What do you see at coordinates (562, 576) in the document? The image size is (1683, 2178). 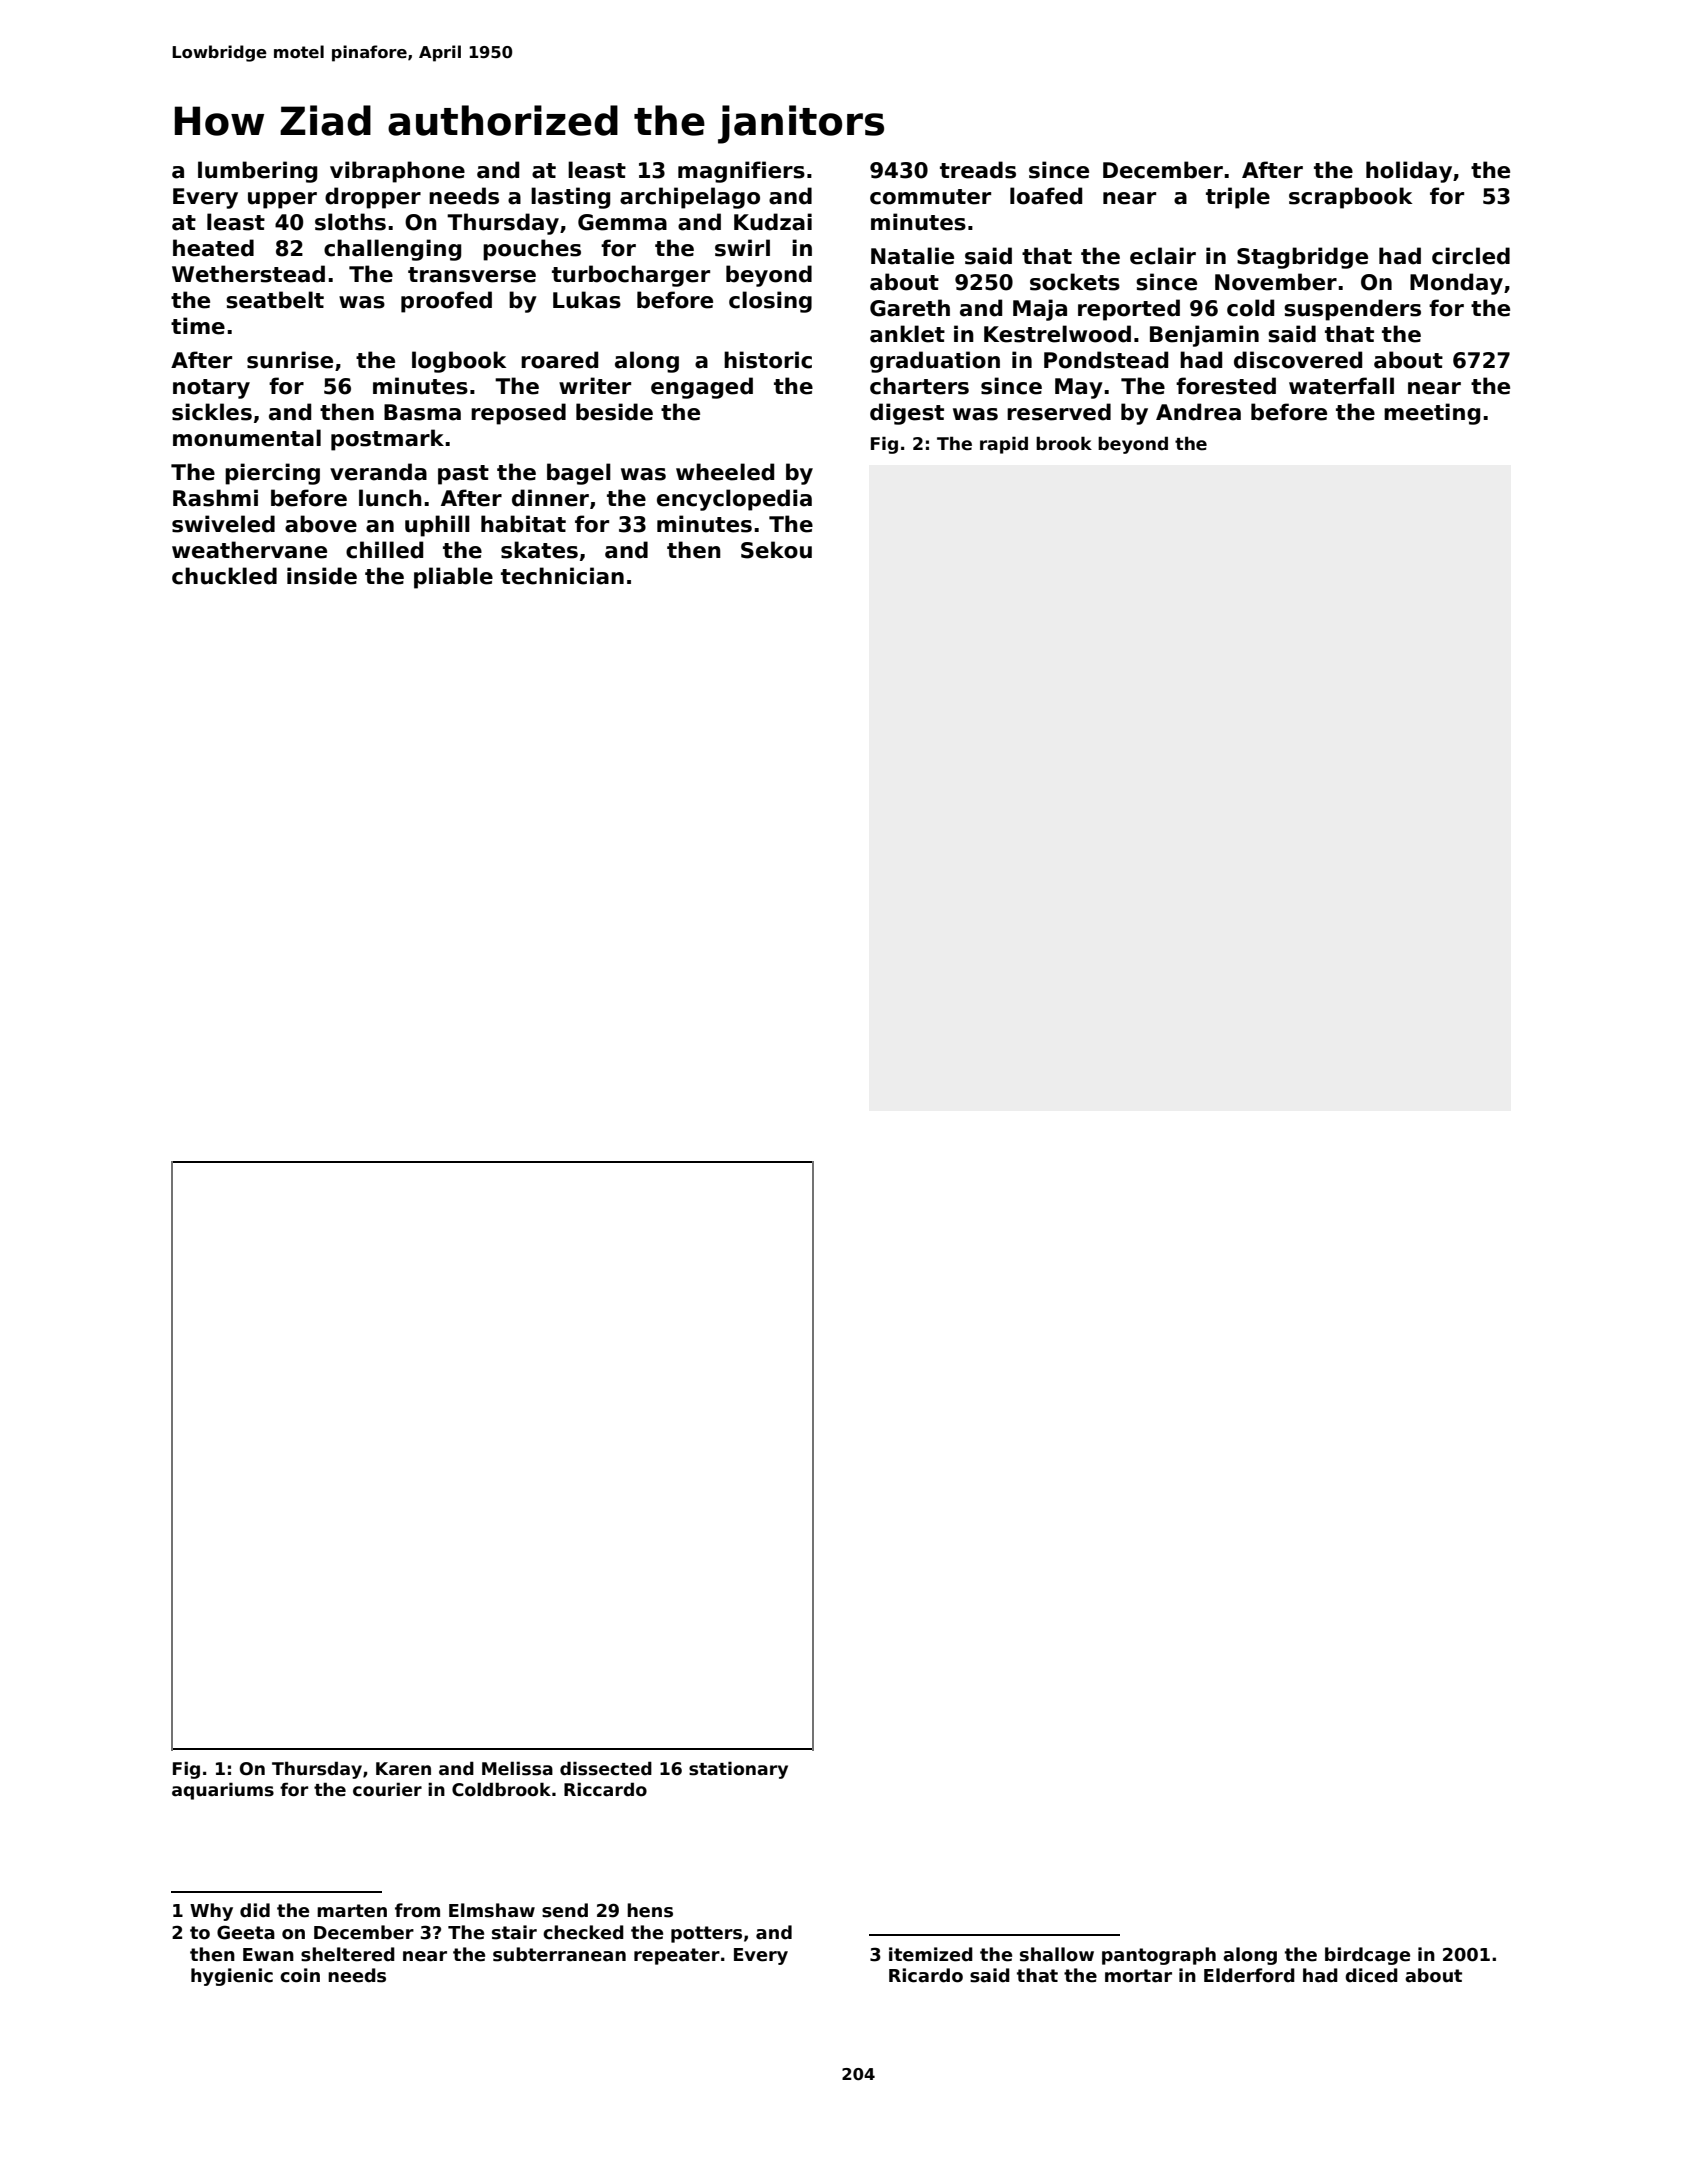 I see `technician` at bounding box center [562, 576].
